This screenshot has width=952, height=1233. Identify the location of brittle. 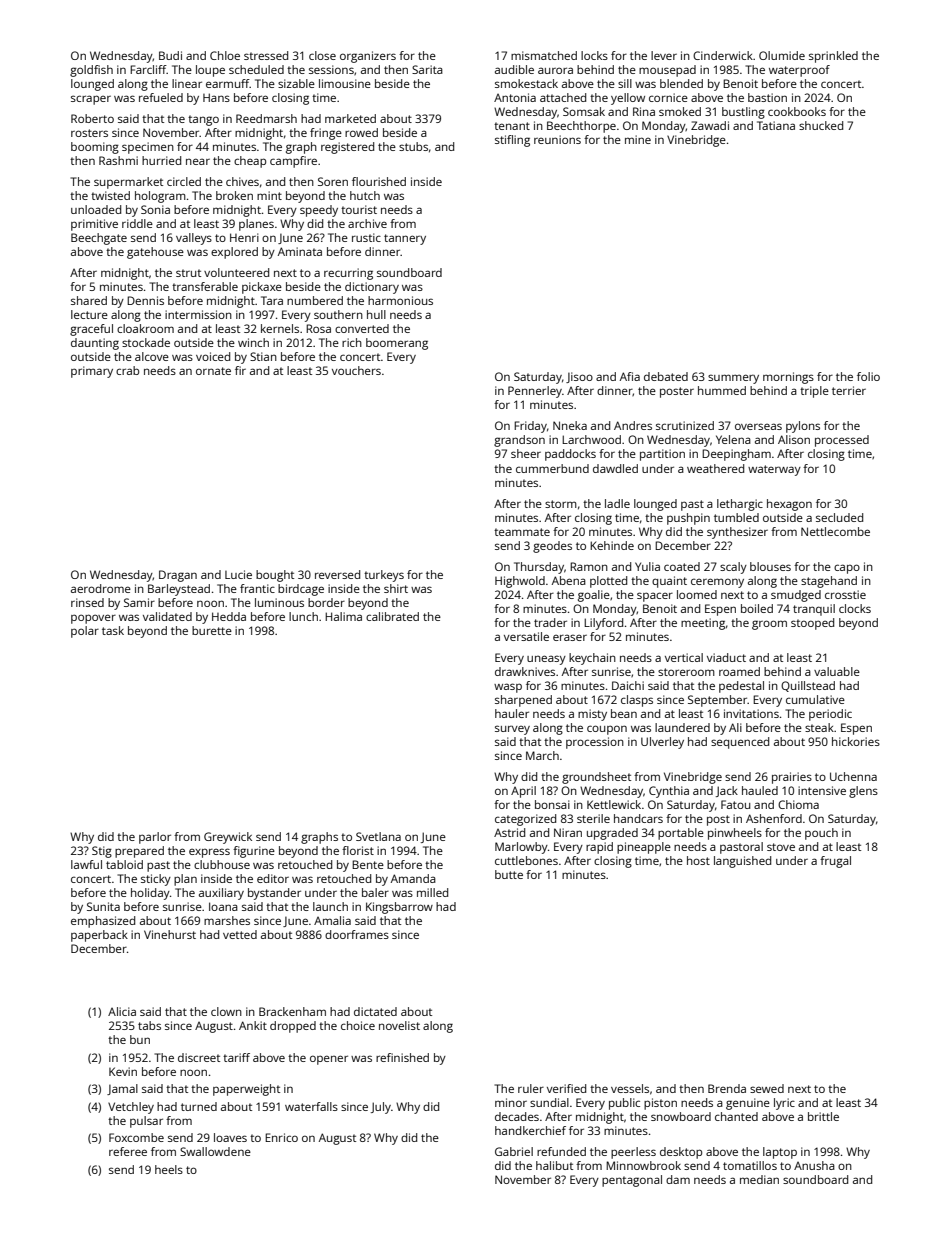
(823, 1116).
